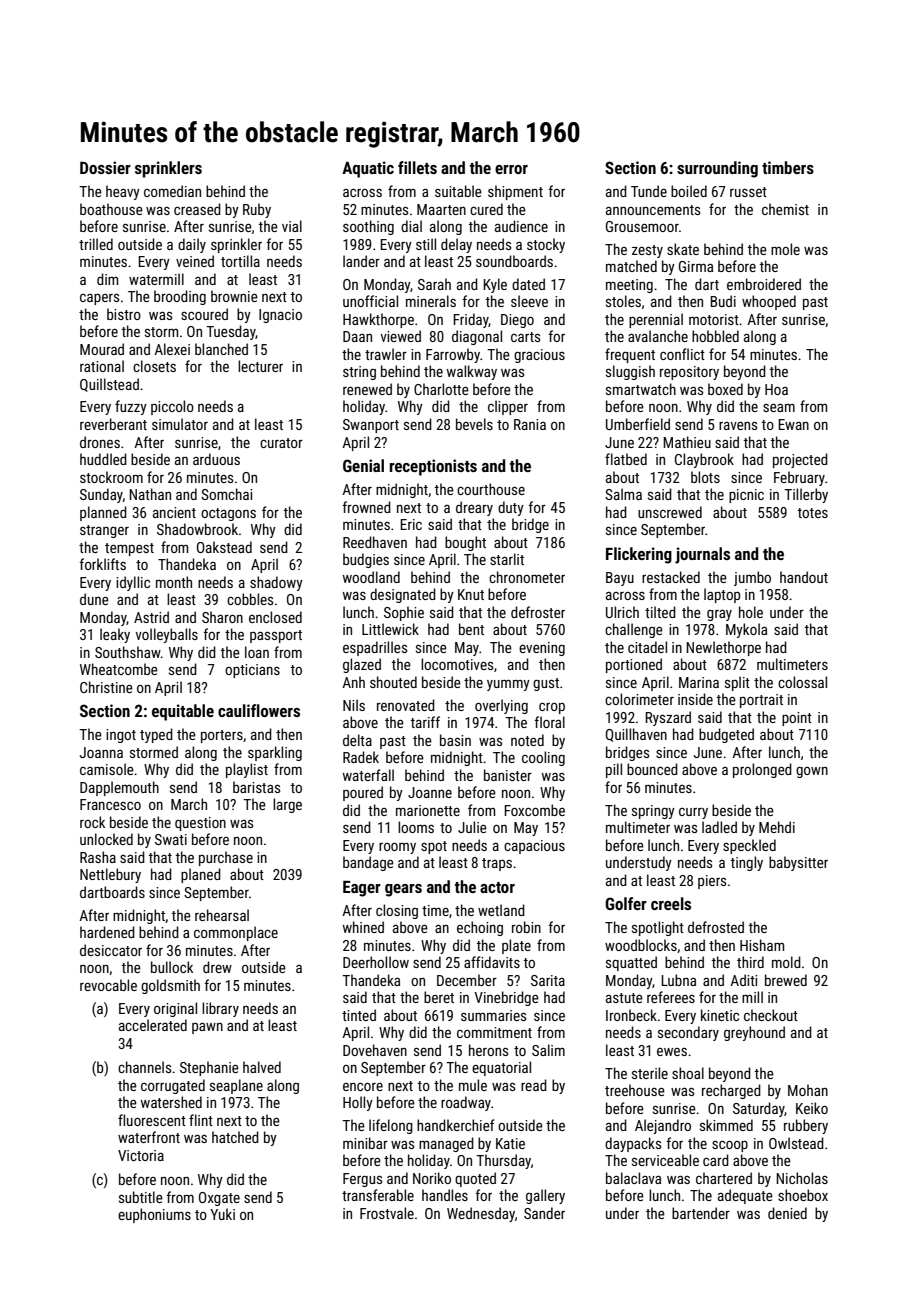  Describe the element at coordinates (281, 443) in the document. I see `curator` at that location.
